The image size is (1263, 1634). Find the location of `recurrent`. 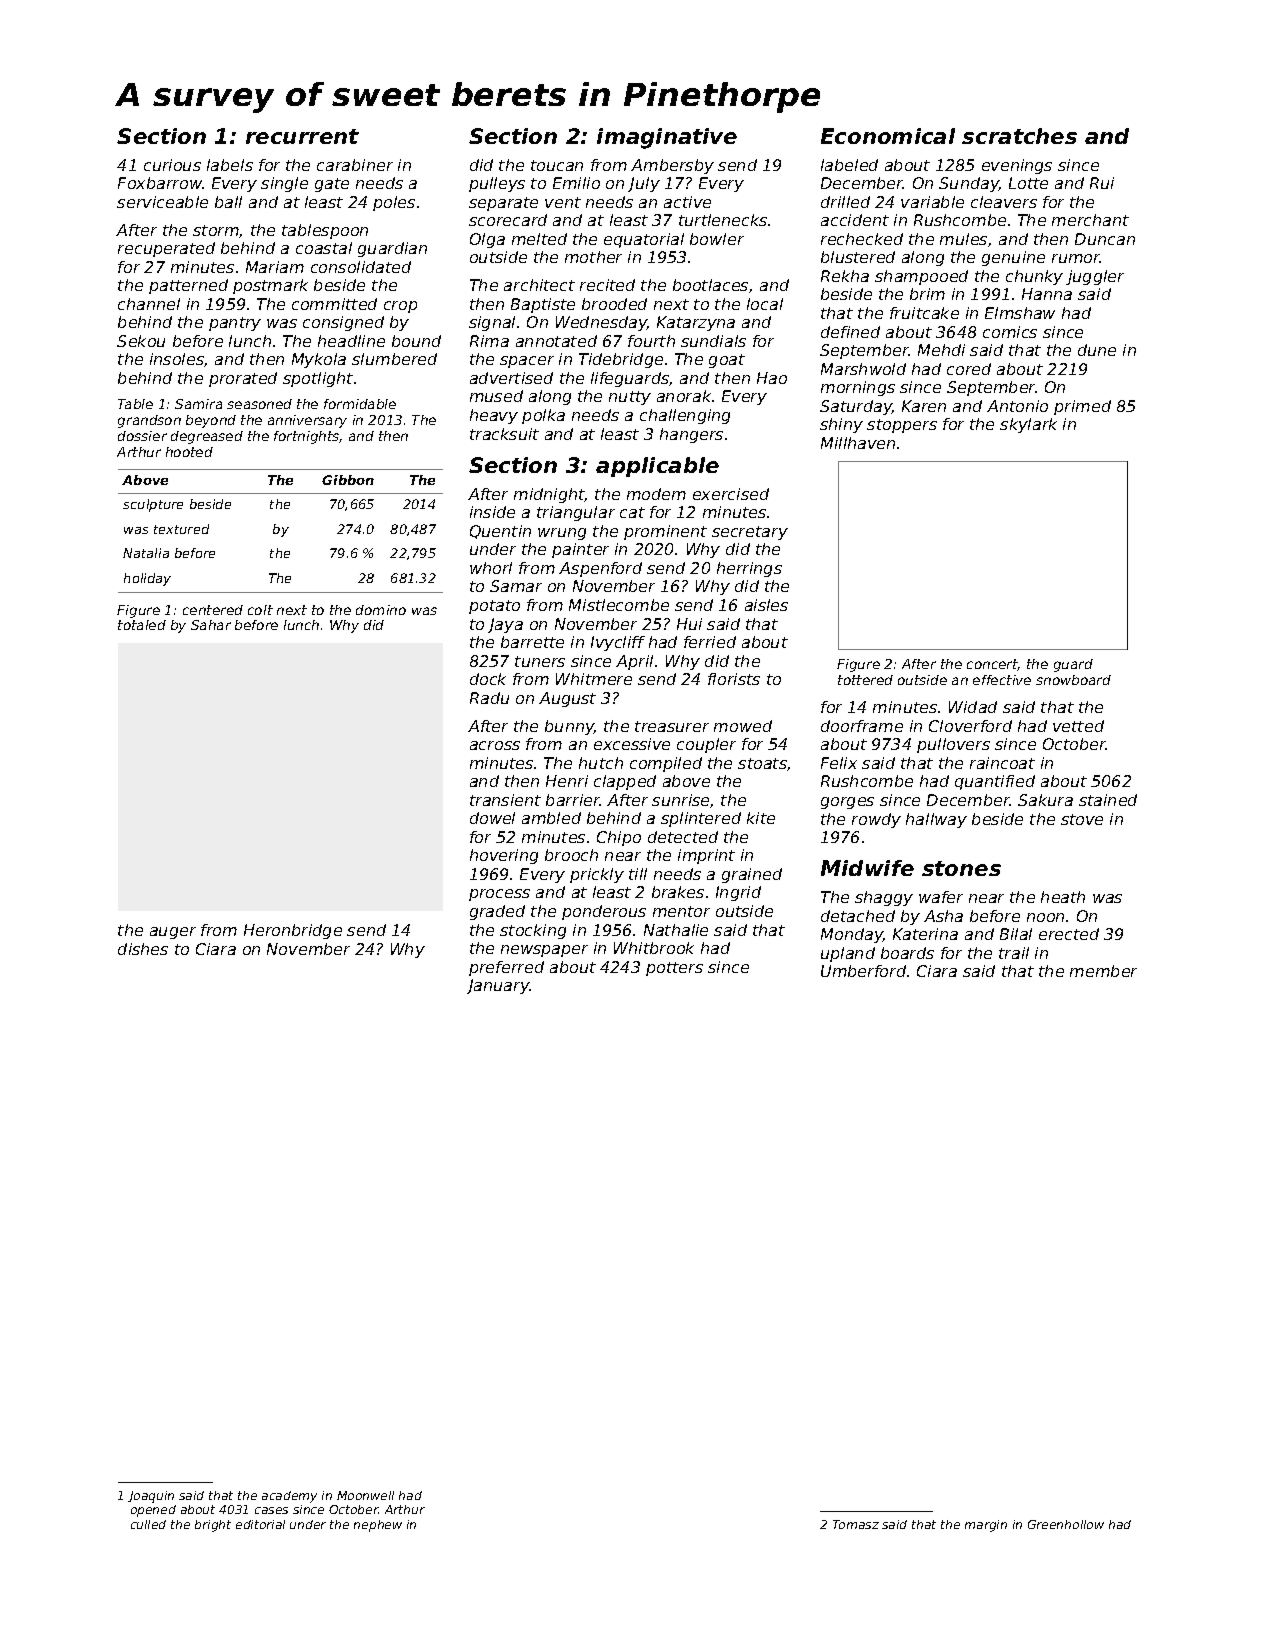

recurrent is located at coordinates (302, 136).
